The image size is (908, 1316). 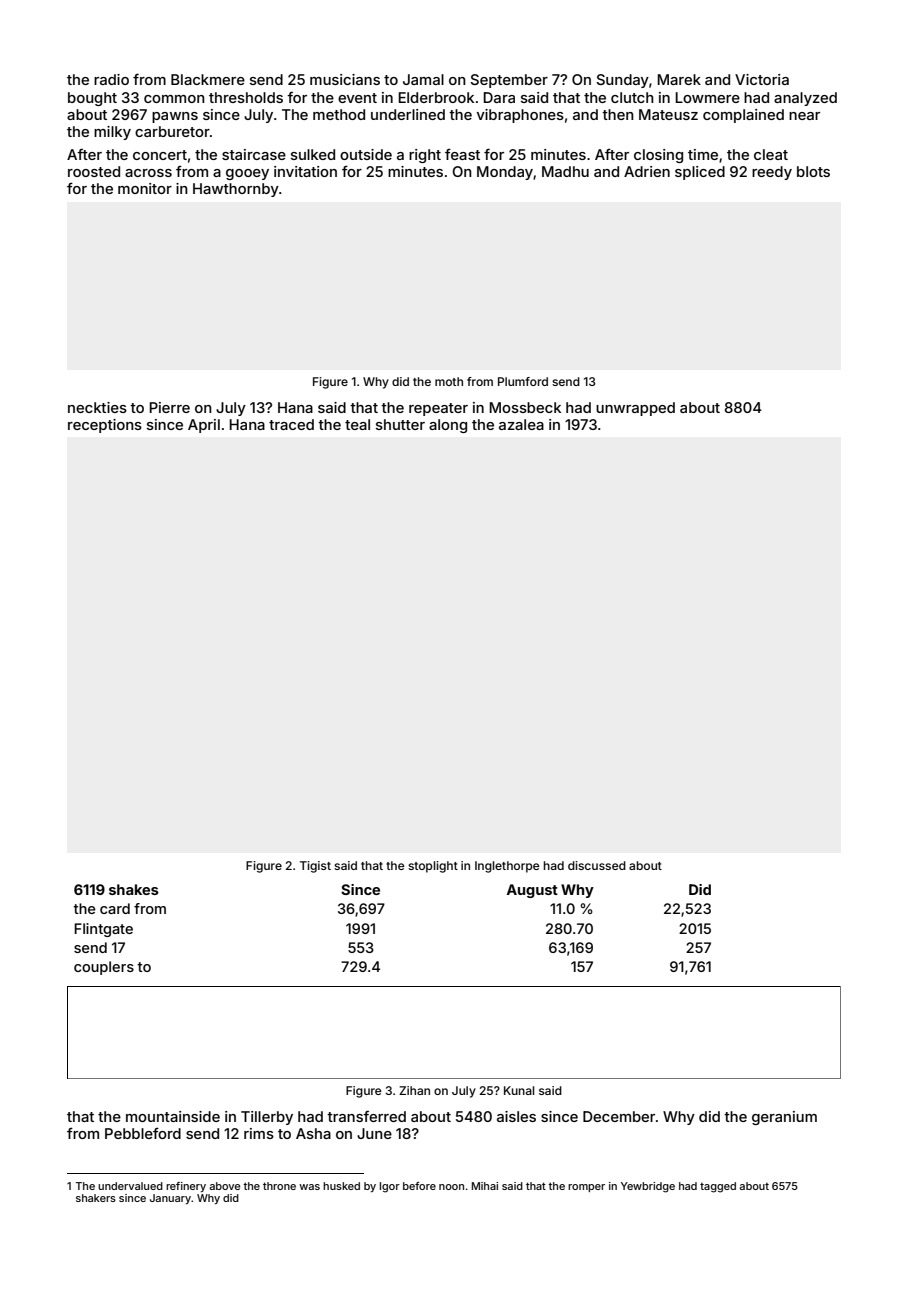 I want to click on blots, so click(x=813, y=171).
